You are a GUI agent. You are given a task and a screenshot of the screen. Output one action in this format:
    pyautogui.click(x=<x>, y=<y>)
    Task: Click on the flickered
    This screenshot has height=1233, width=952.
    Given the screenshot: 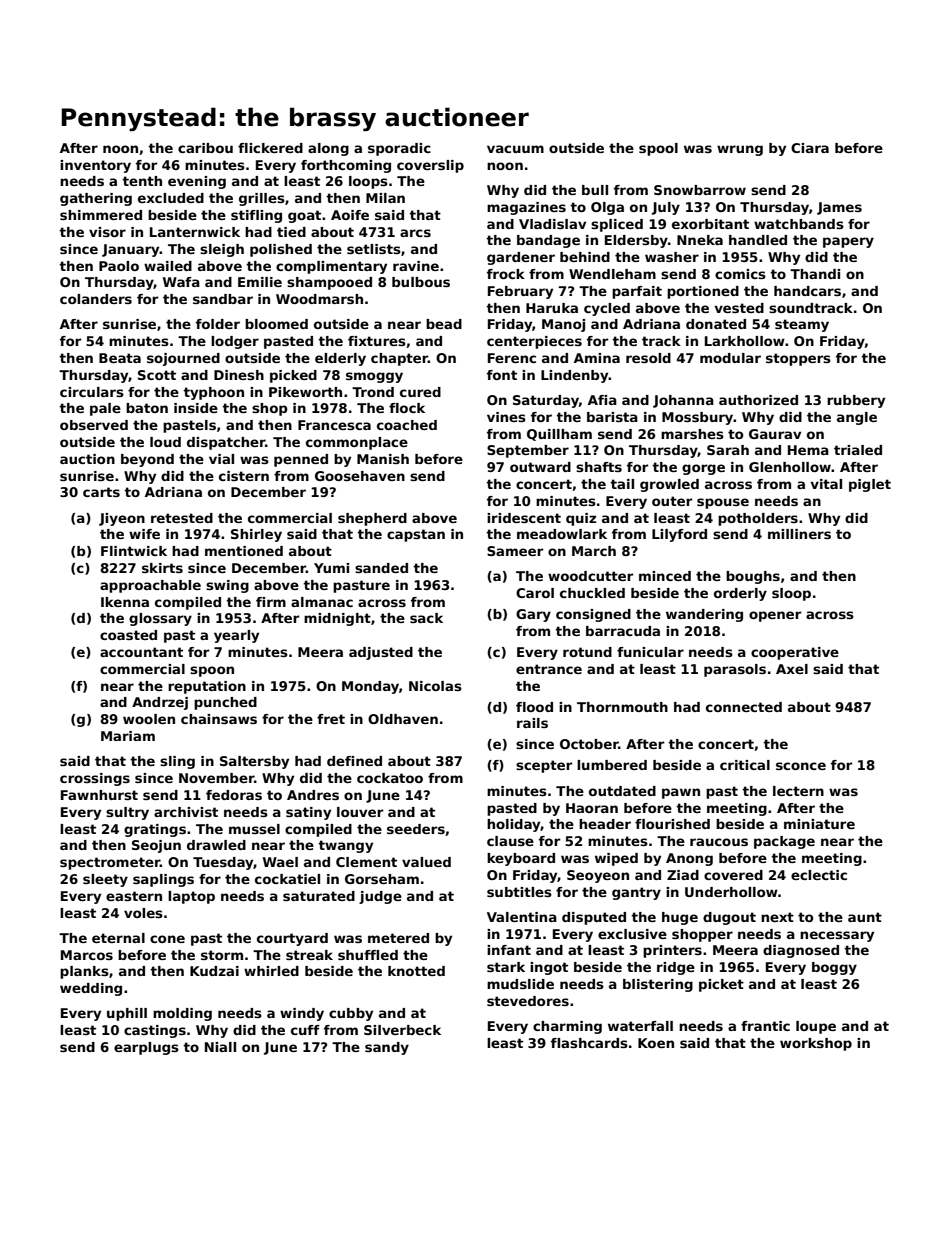 What is the action you would take?
    pyautogui.click(x=270, y=148)
